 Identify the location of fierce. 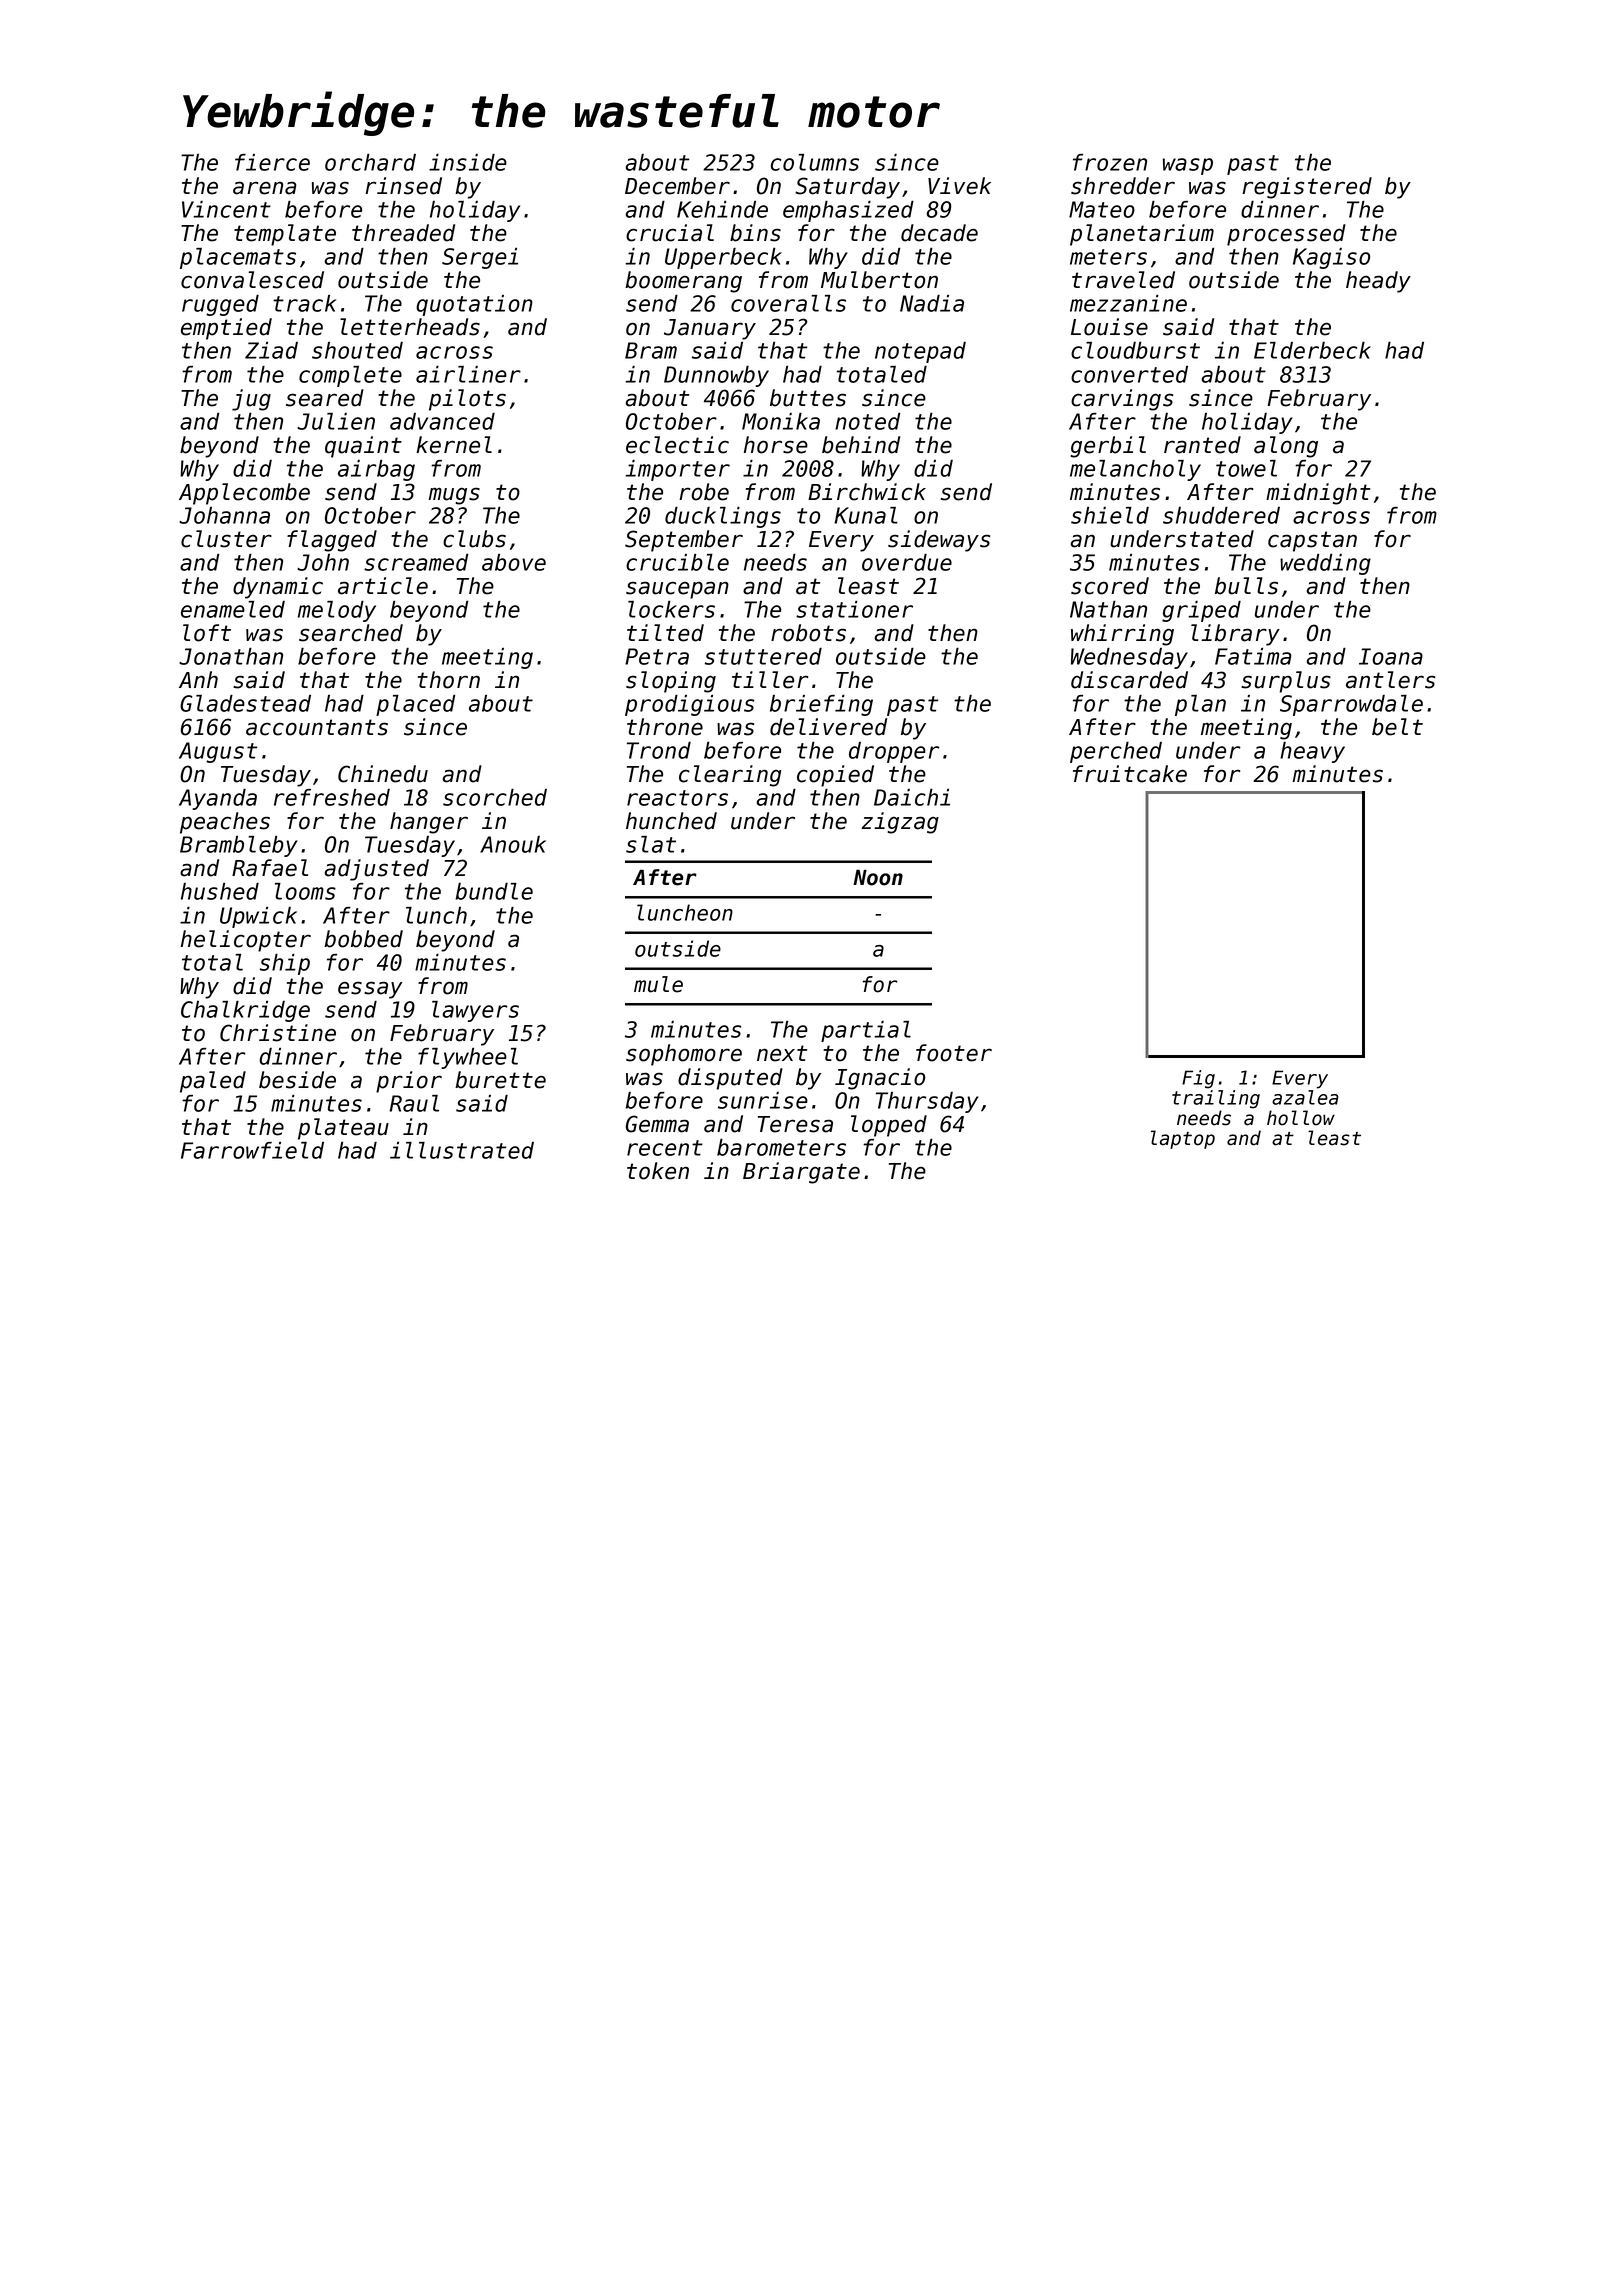
(272, 162).
